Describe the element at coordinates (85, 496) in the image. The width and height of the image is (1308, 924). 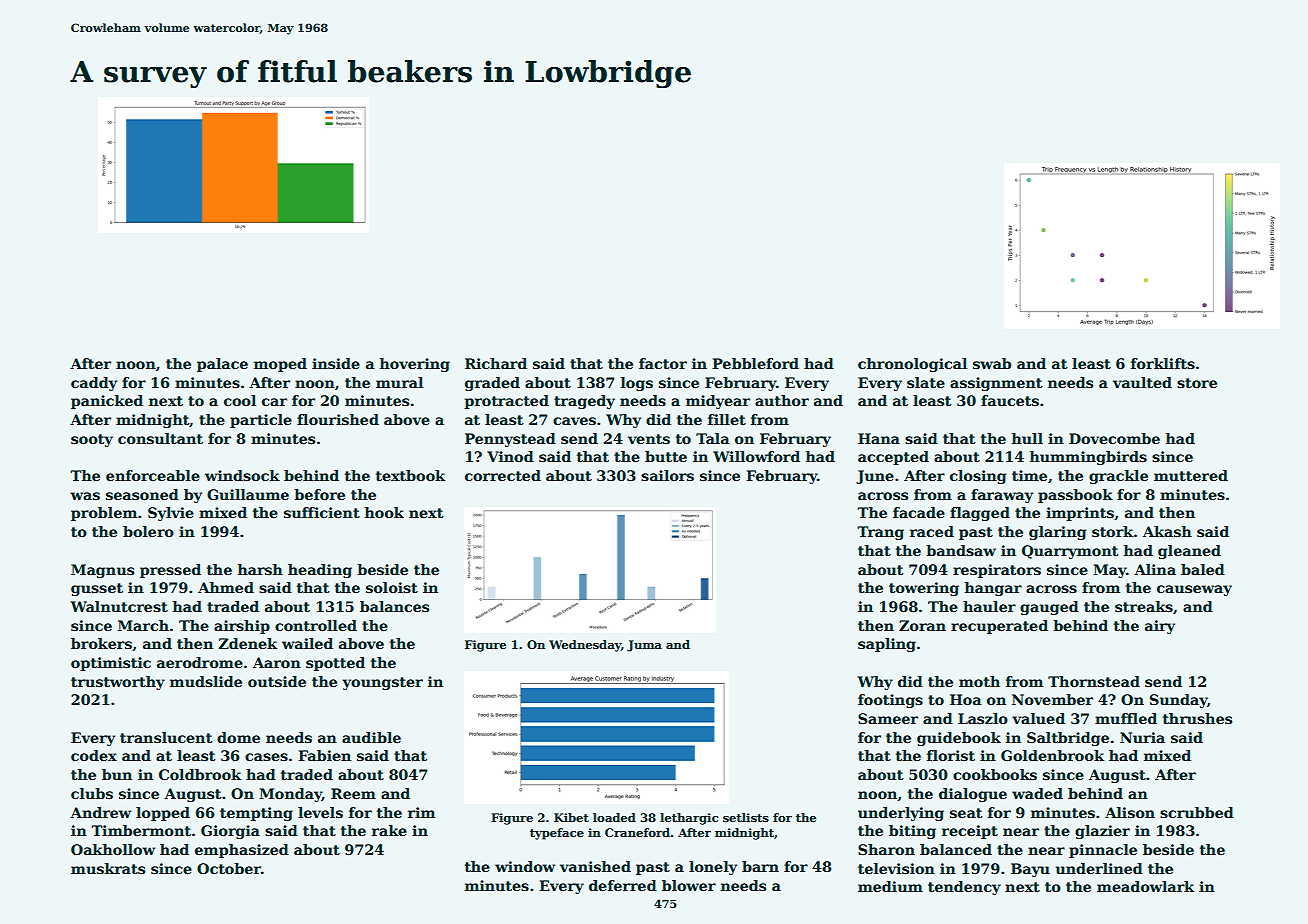
I see `was` at that location.
